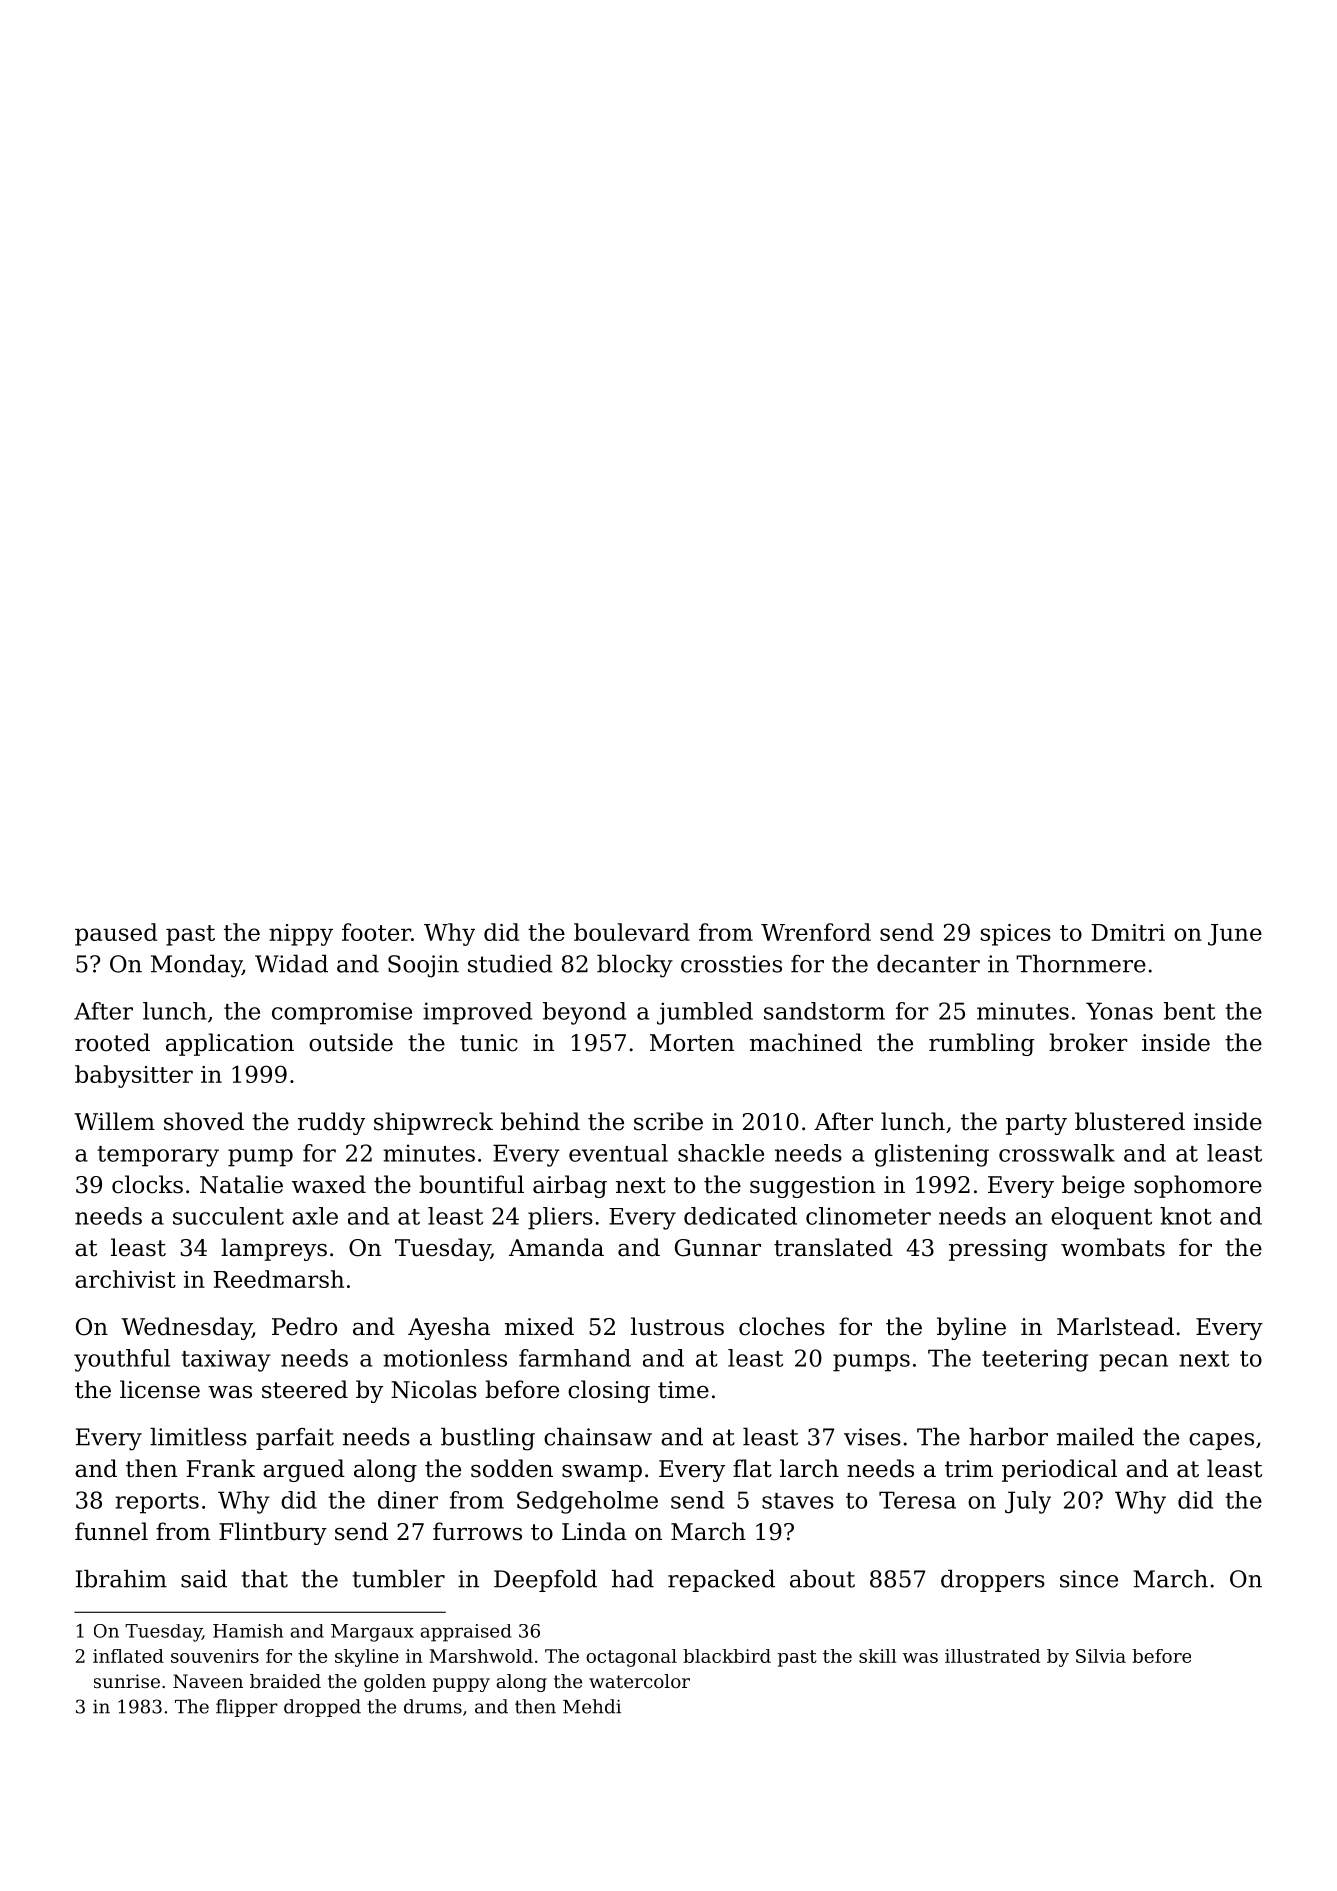 The image size is (1337, 1891). What do you see at coordinates (1101, 1656) in the image?
I see `Silvia` at bounding box center [1101, 1656].
